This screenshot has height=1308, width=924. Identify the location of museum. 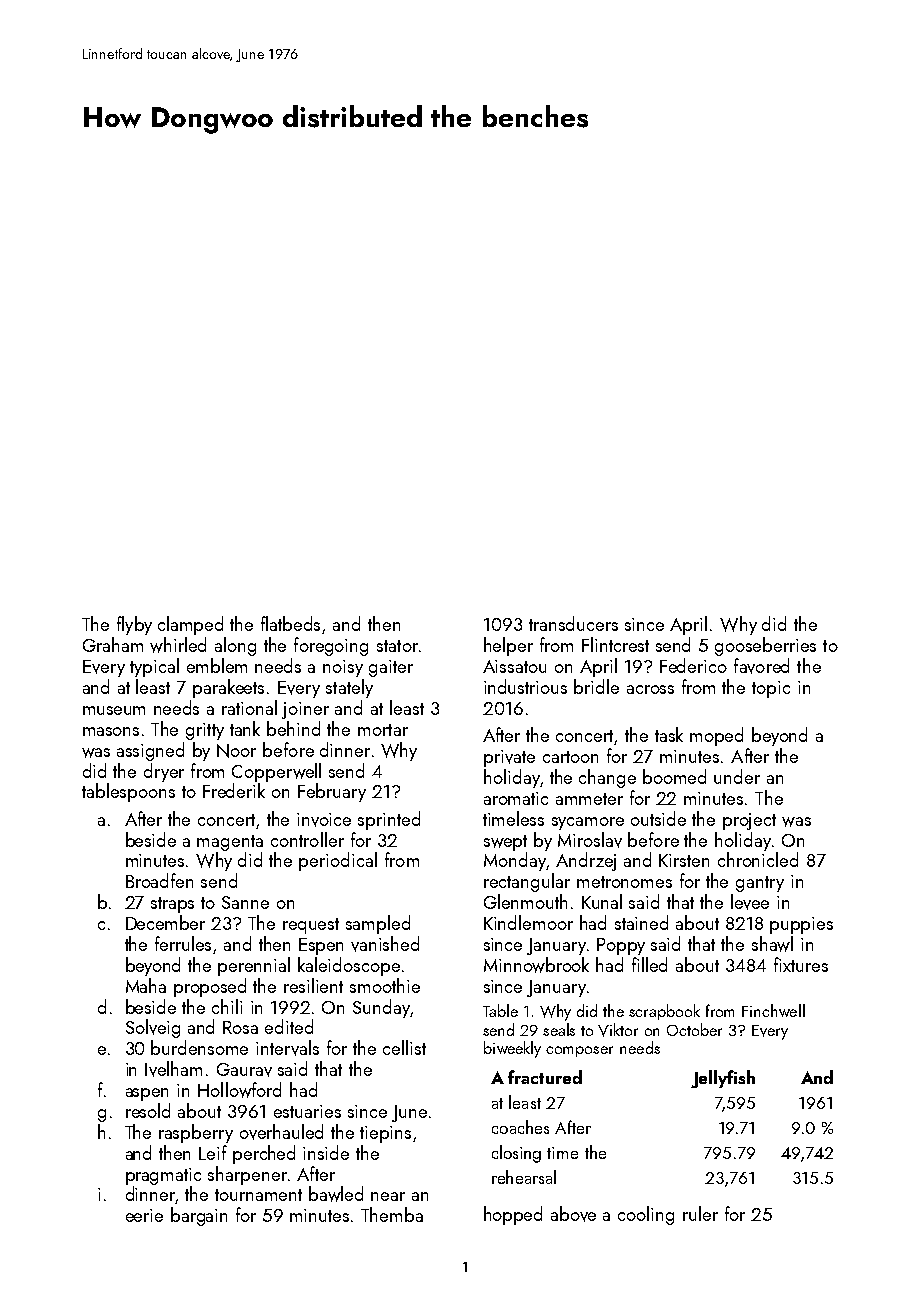
(114, 710).
